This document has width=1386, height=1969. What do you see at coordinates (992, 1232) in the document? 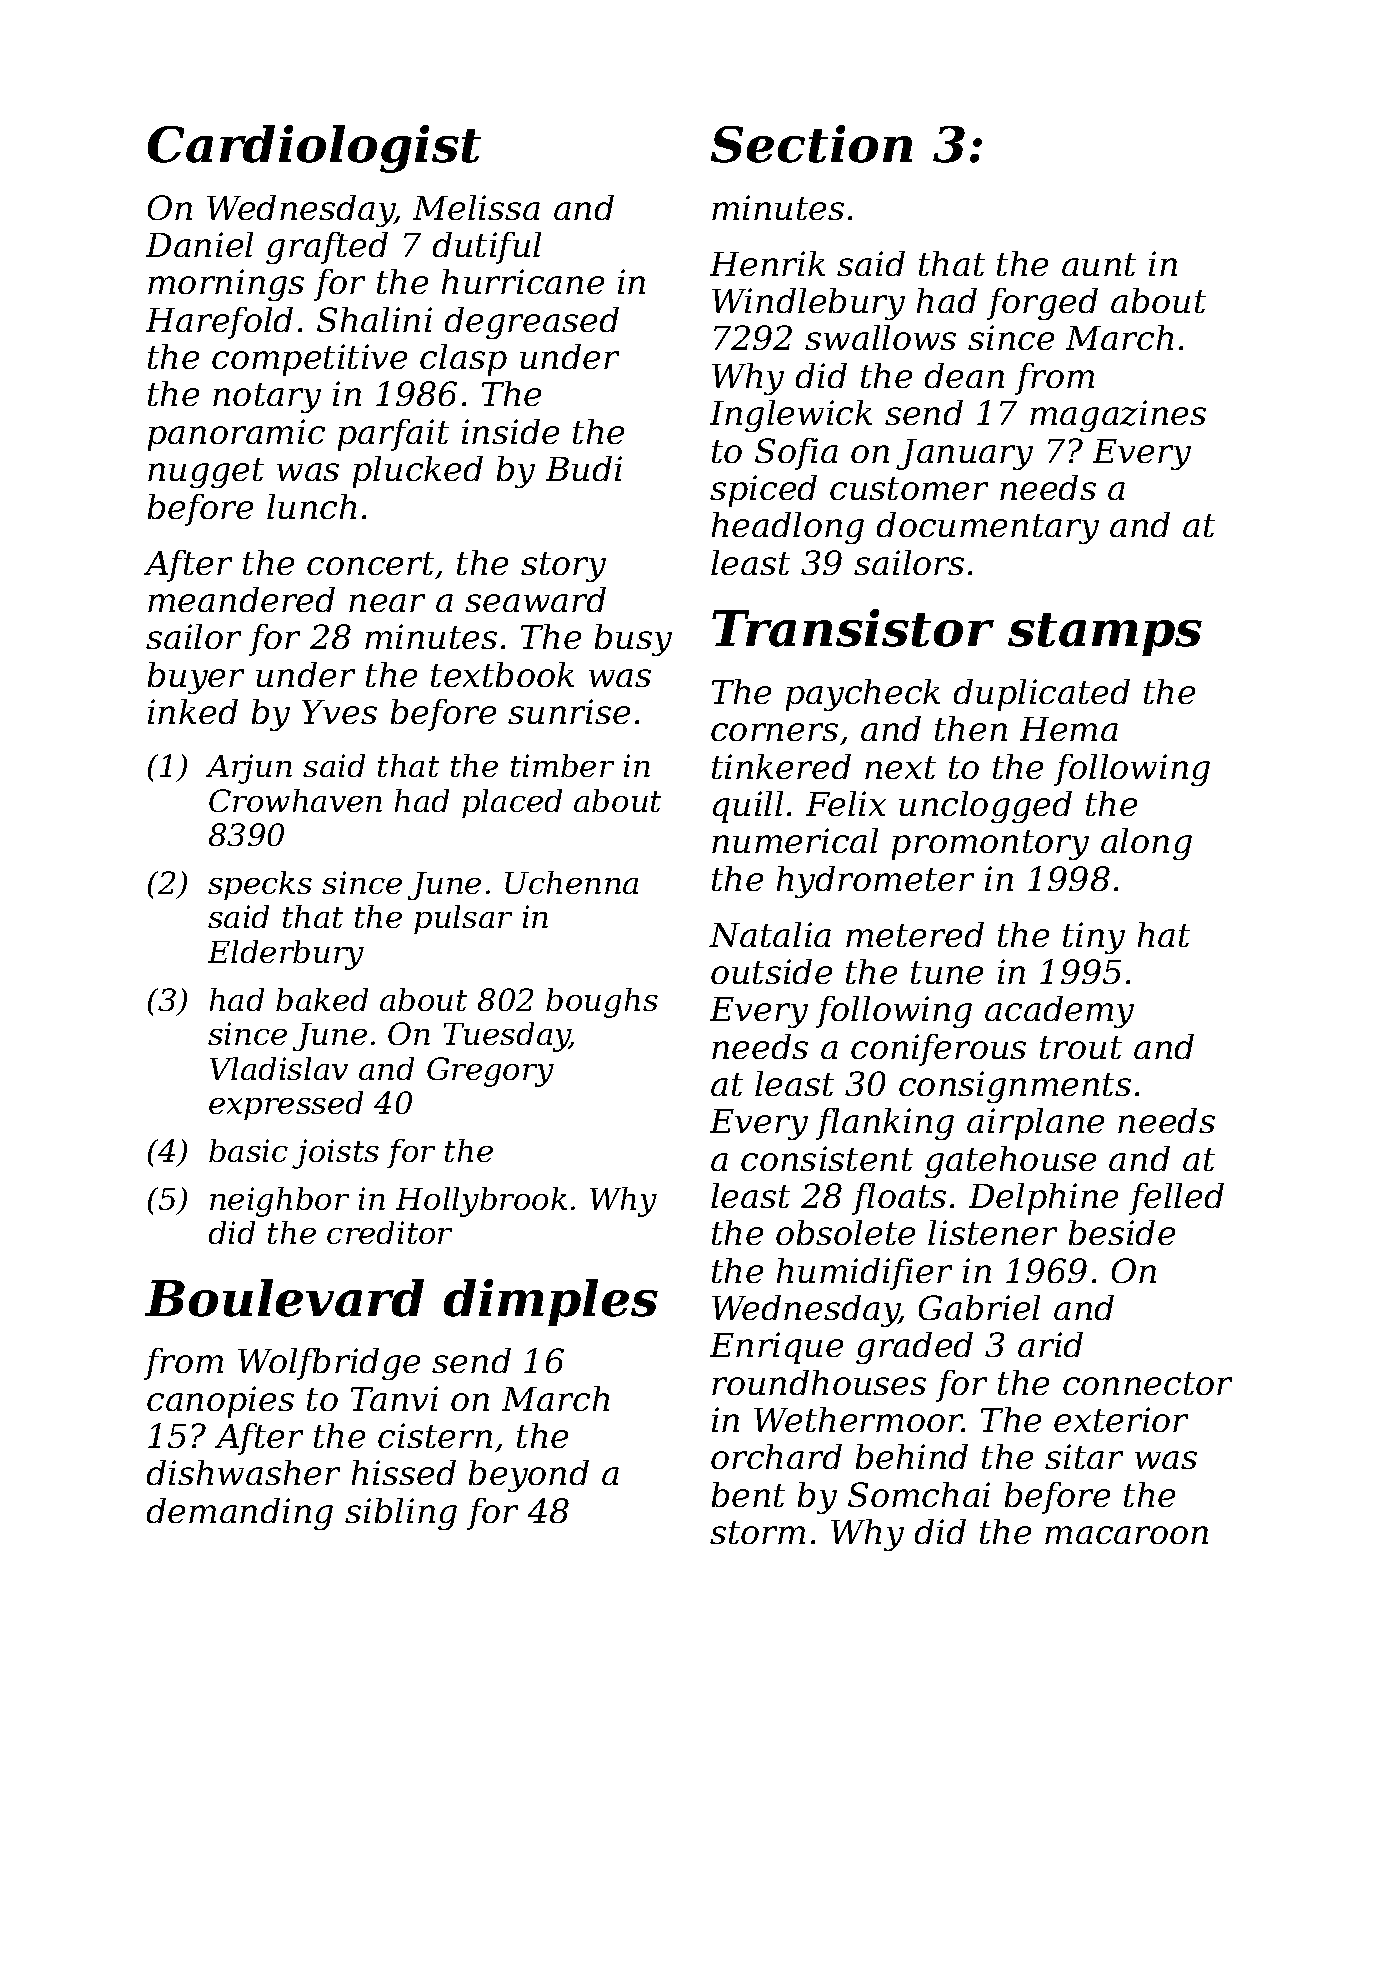
I see `listener` at bounding box center [992, 1232].
